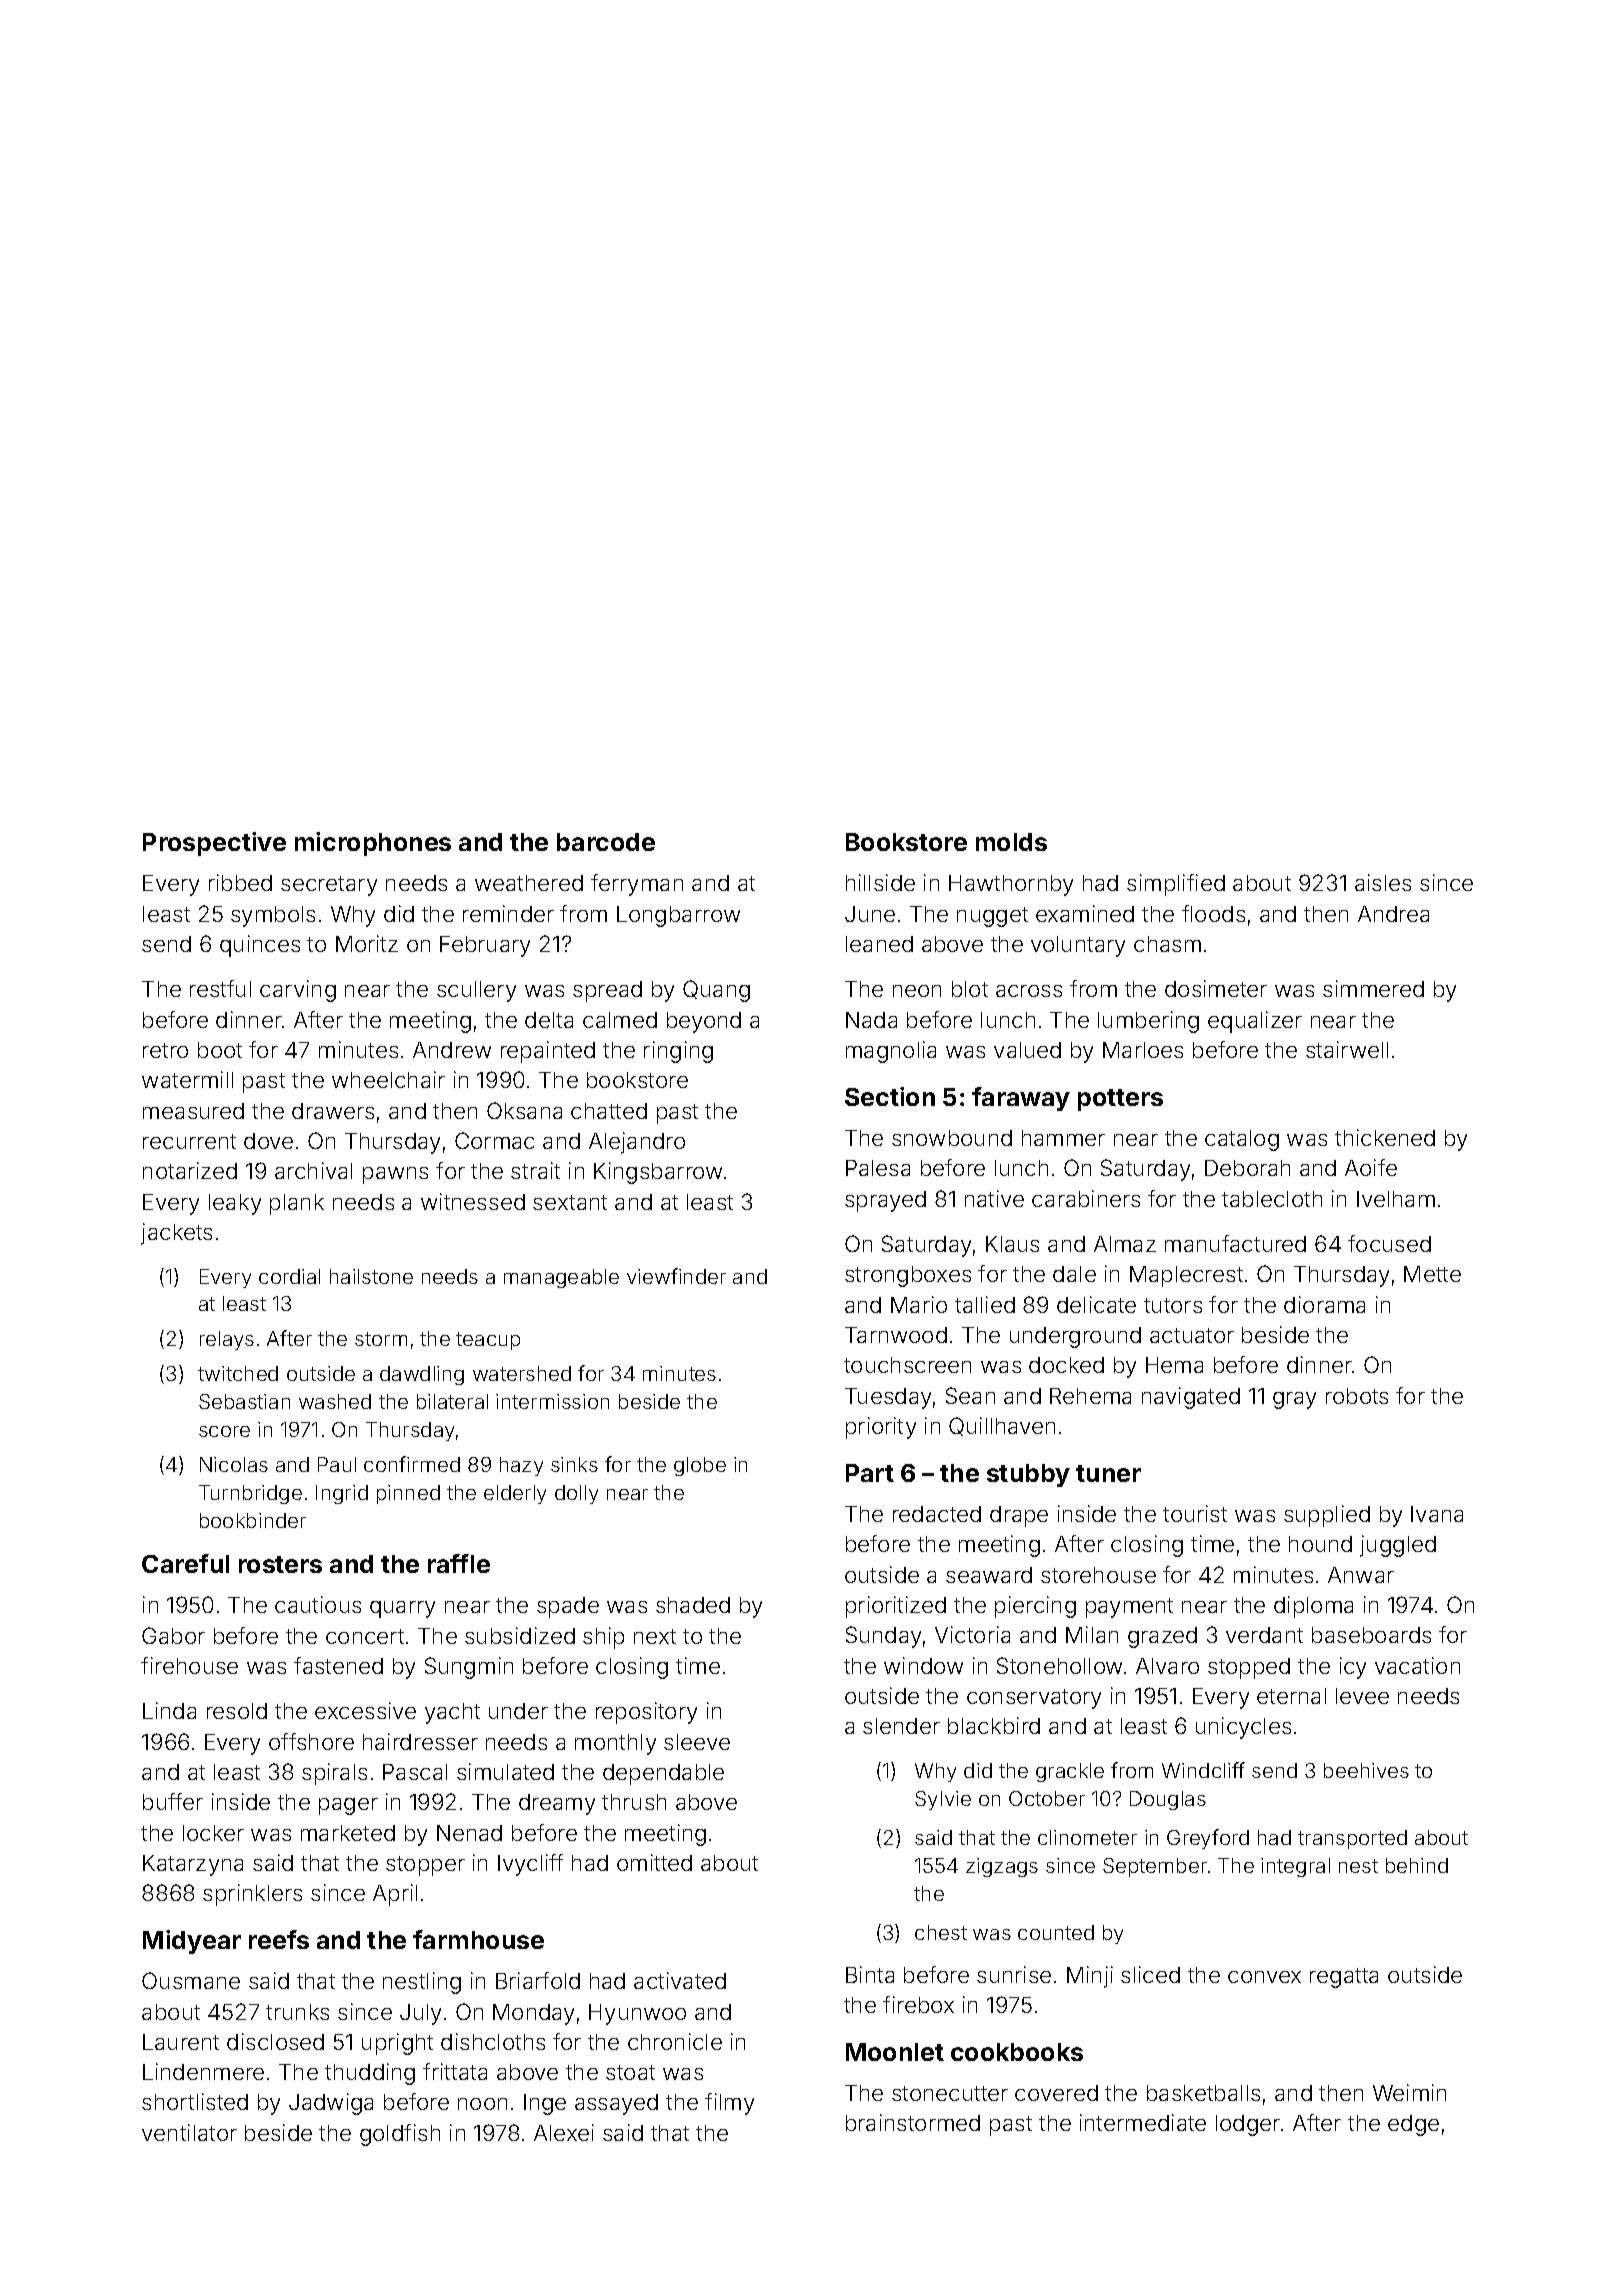  Describe the element at coordinates (1393, 914) in the screenshot. I see `Andrea` at that location.
